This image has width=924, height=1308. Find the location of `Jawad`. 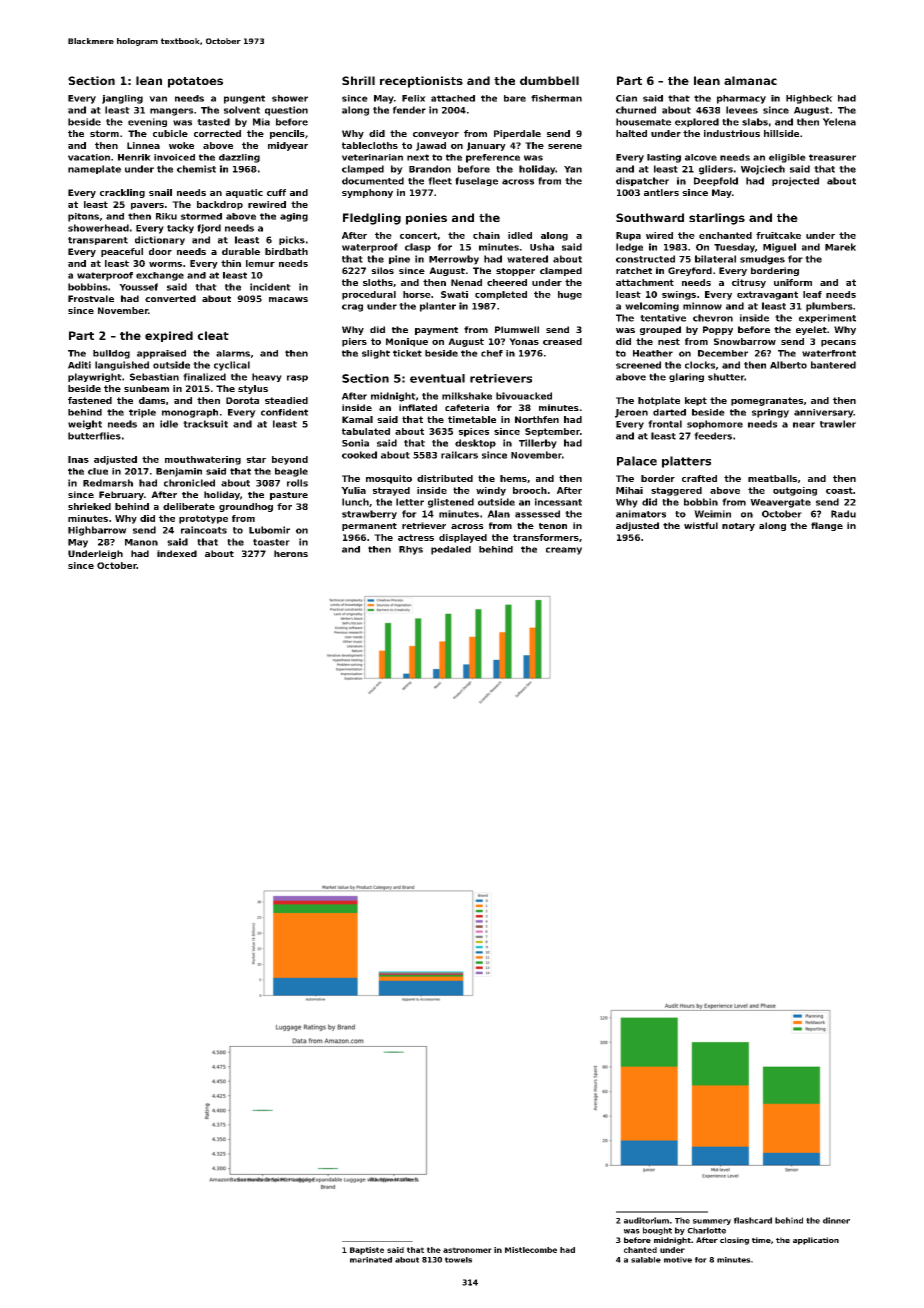

Jawad is located at coordinates (431, 146).
